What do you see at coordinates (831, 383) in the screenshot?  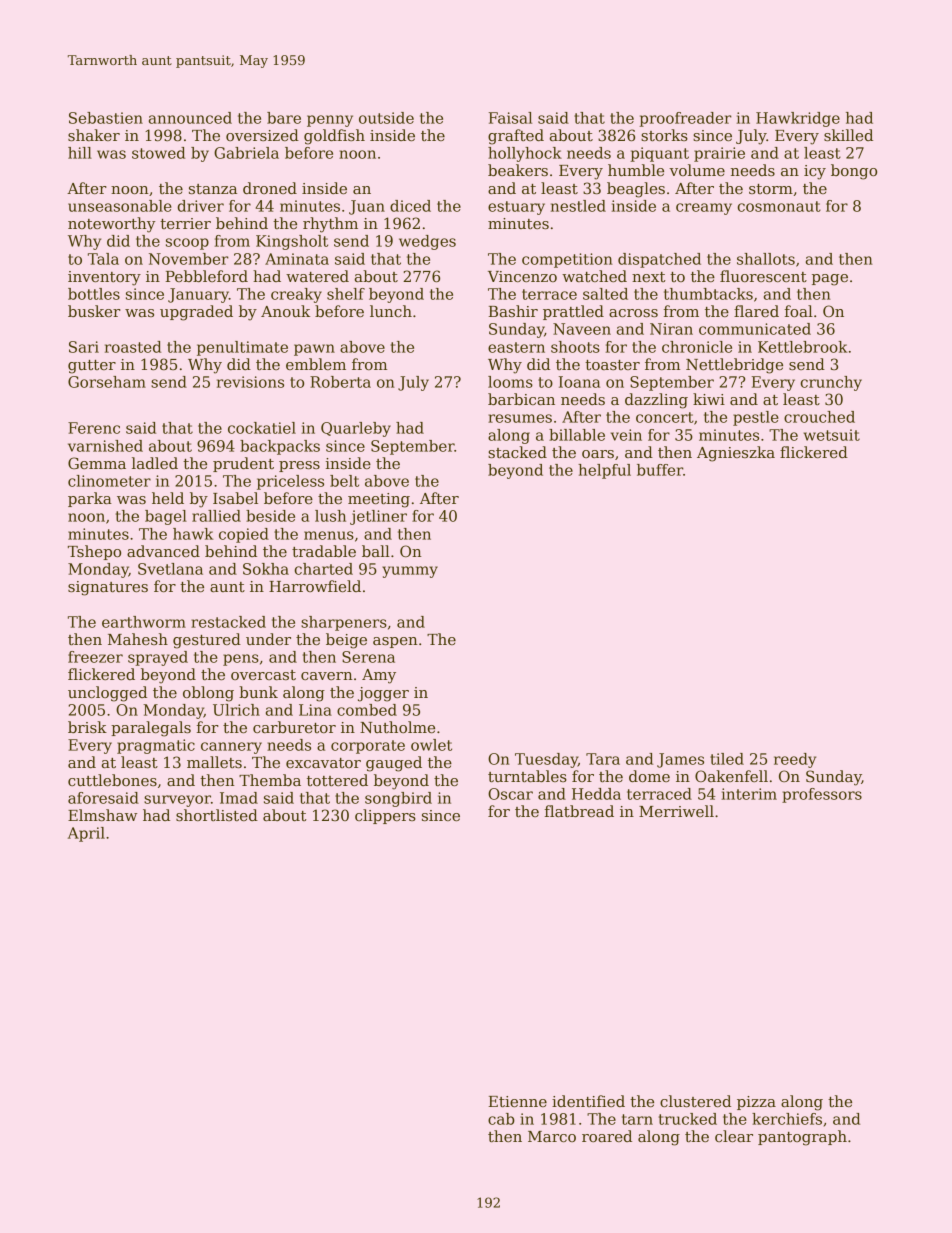 I see `crunchy` at bounding box center [831, 383].
